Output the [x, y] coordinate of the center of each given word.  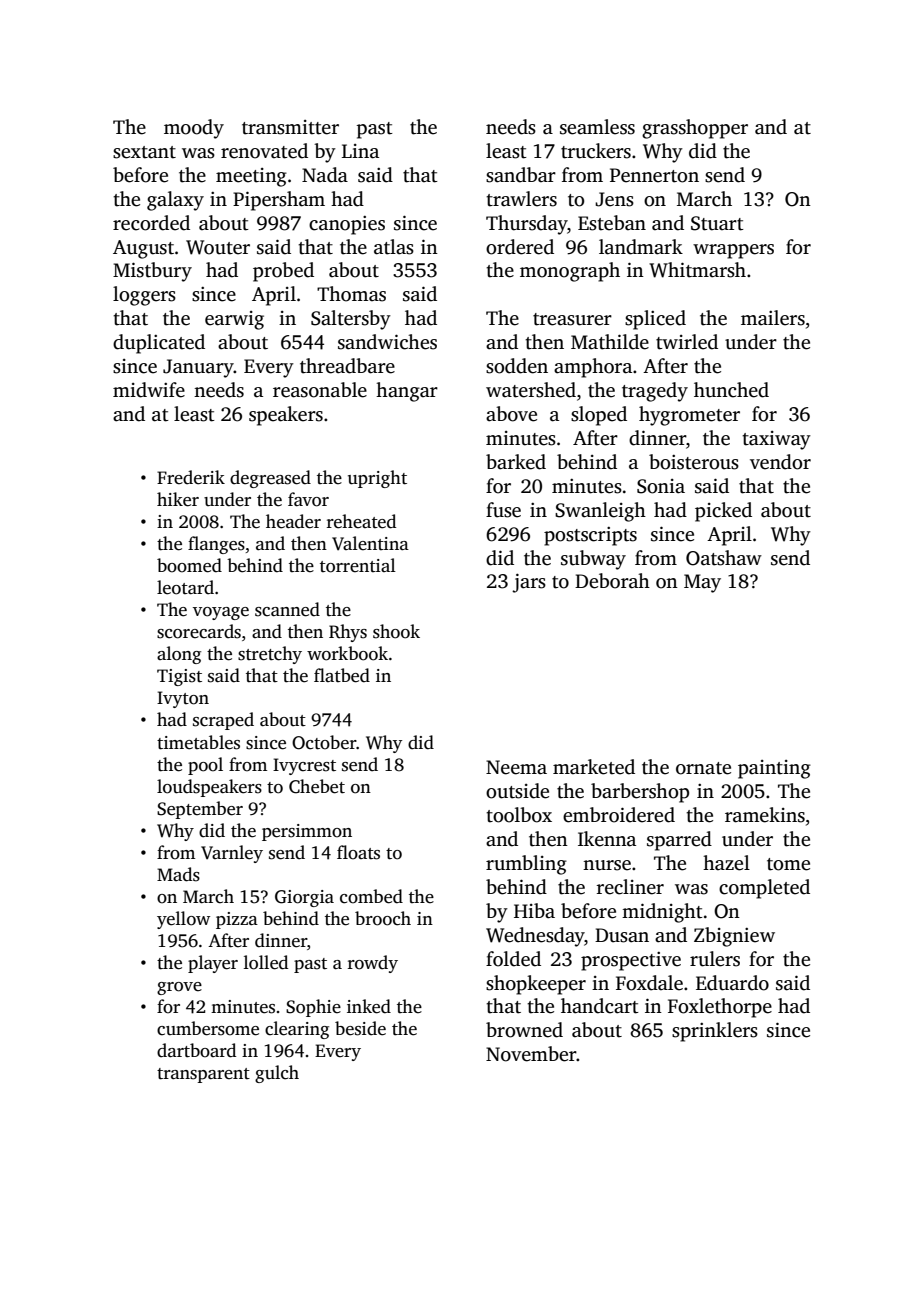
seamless [597, 127]
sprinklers [715, 1032]
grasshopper [695, 129]
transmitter [290, 127]
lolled [266, 962]
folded [513, 959]
